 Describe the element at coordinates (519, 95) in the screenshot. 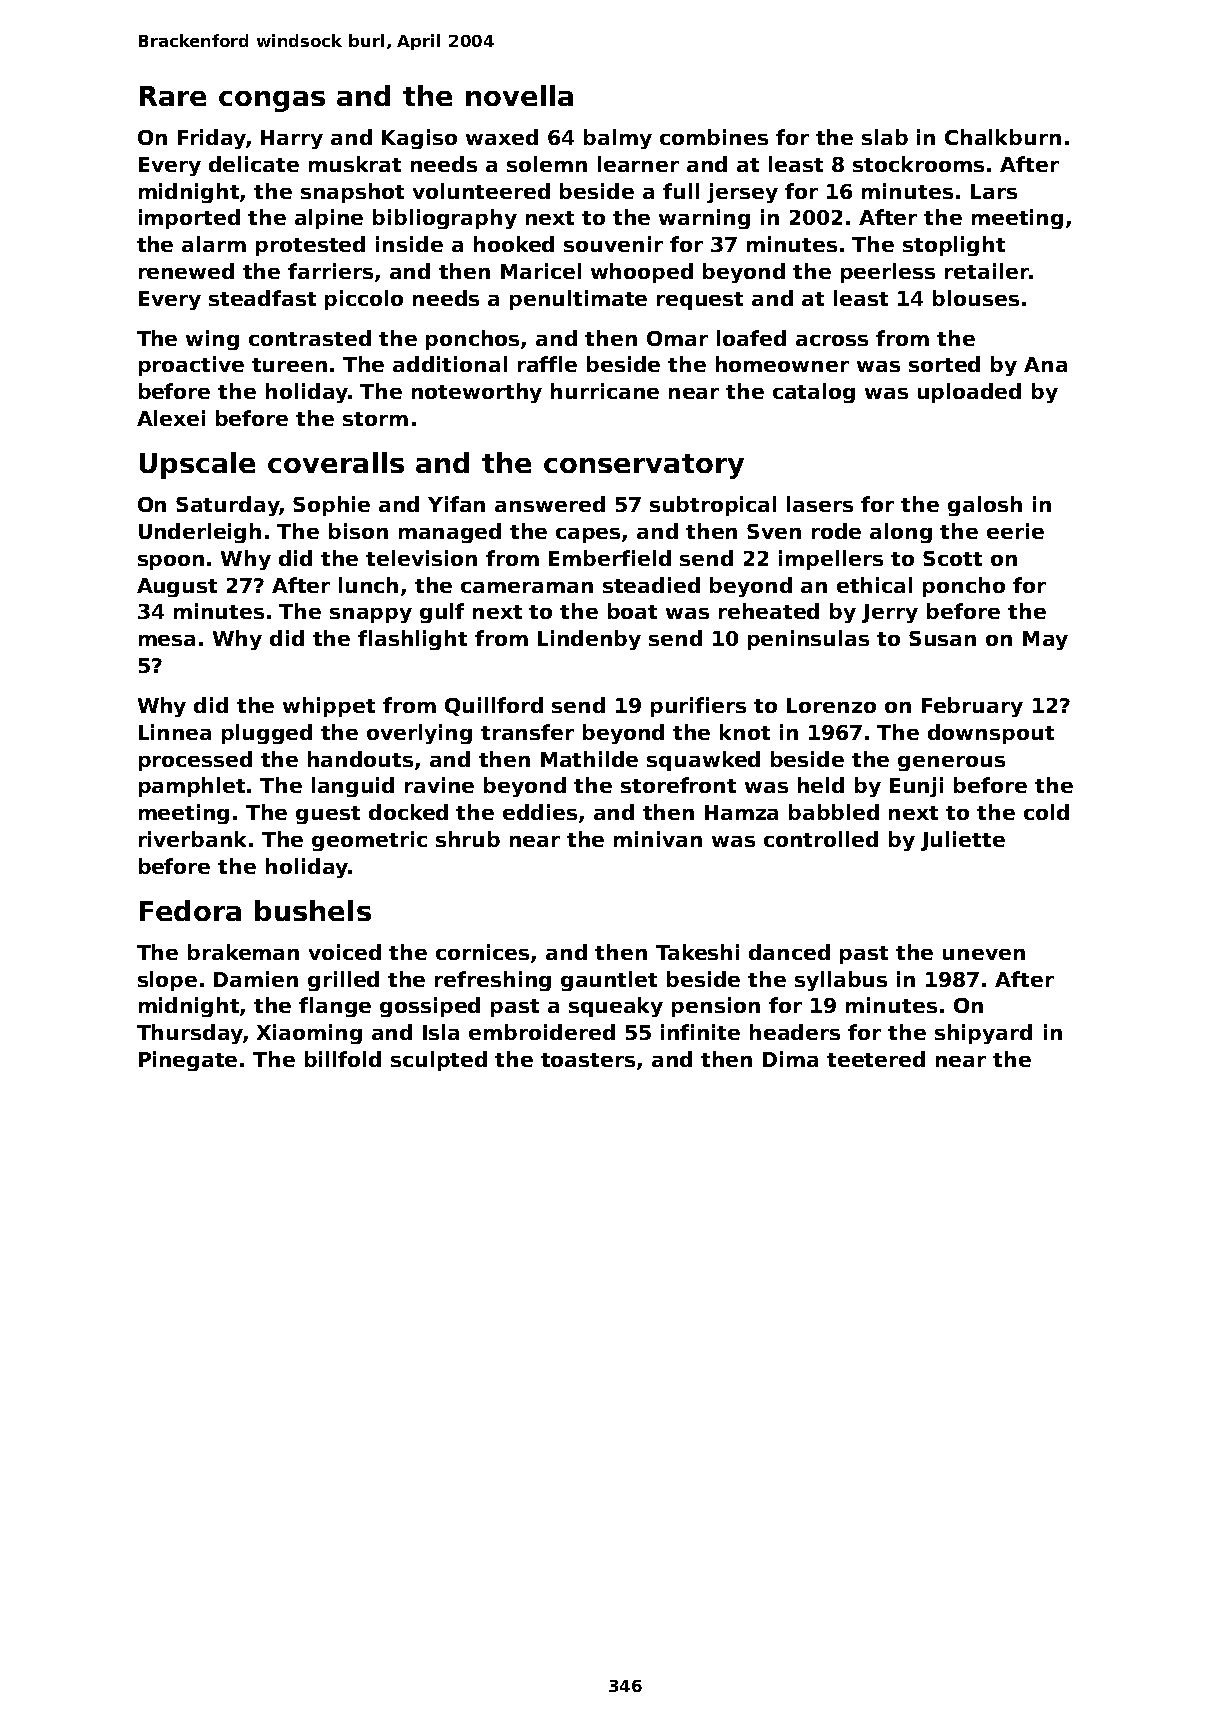

I see `novella` at that location.
